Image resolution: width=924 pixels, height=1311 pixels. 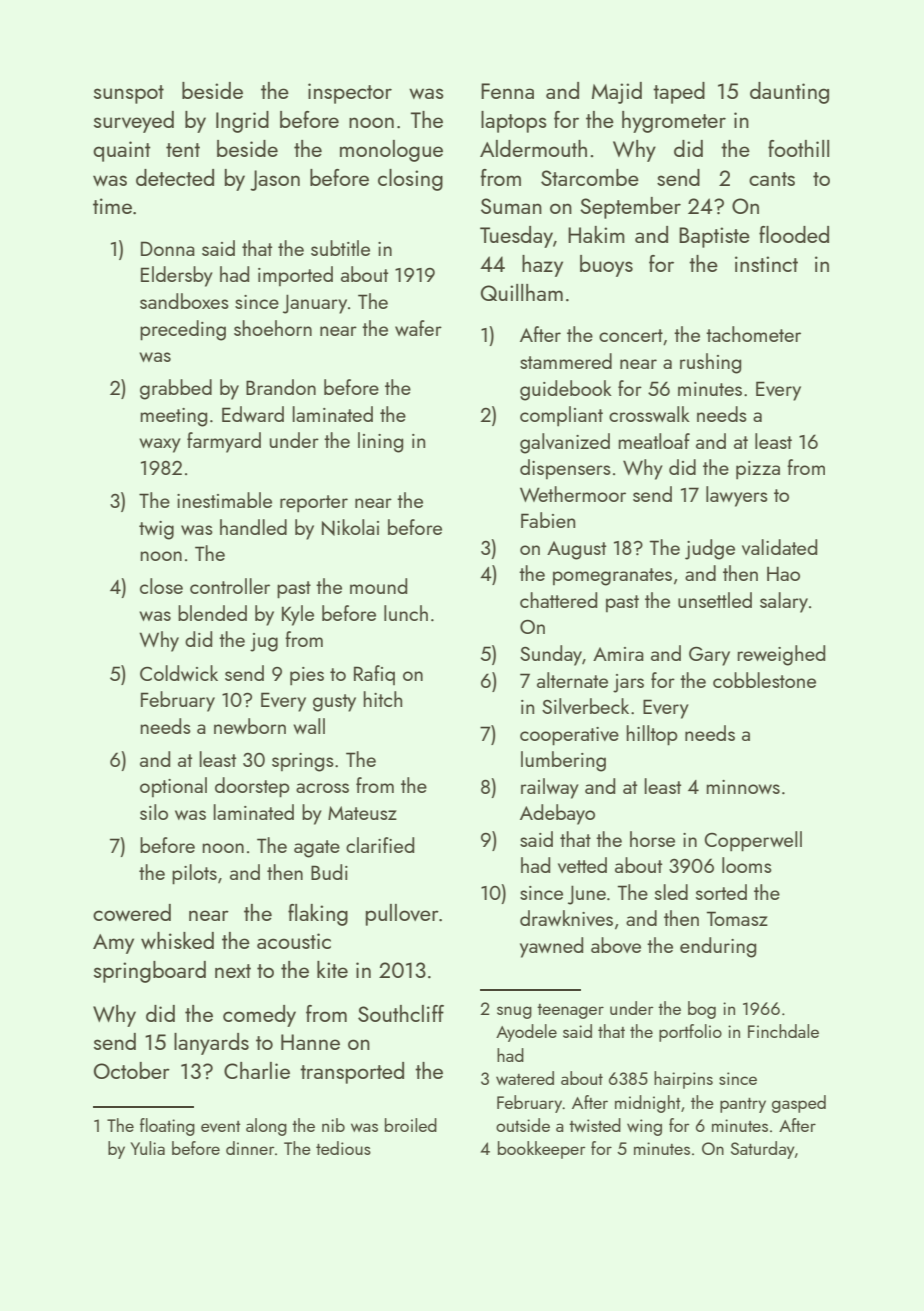 What do you see at coordinates (674, 122) in the screenshot?
I see `hygrometer` at bounding box center [674, 122].
